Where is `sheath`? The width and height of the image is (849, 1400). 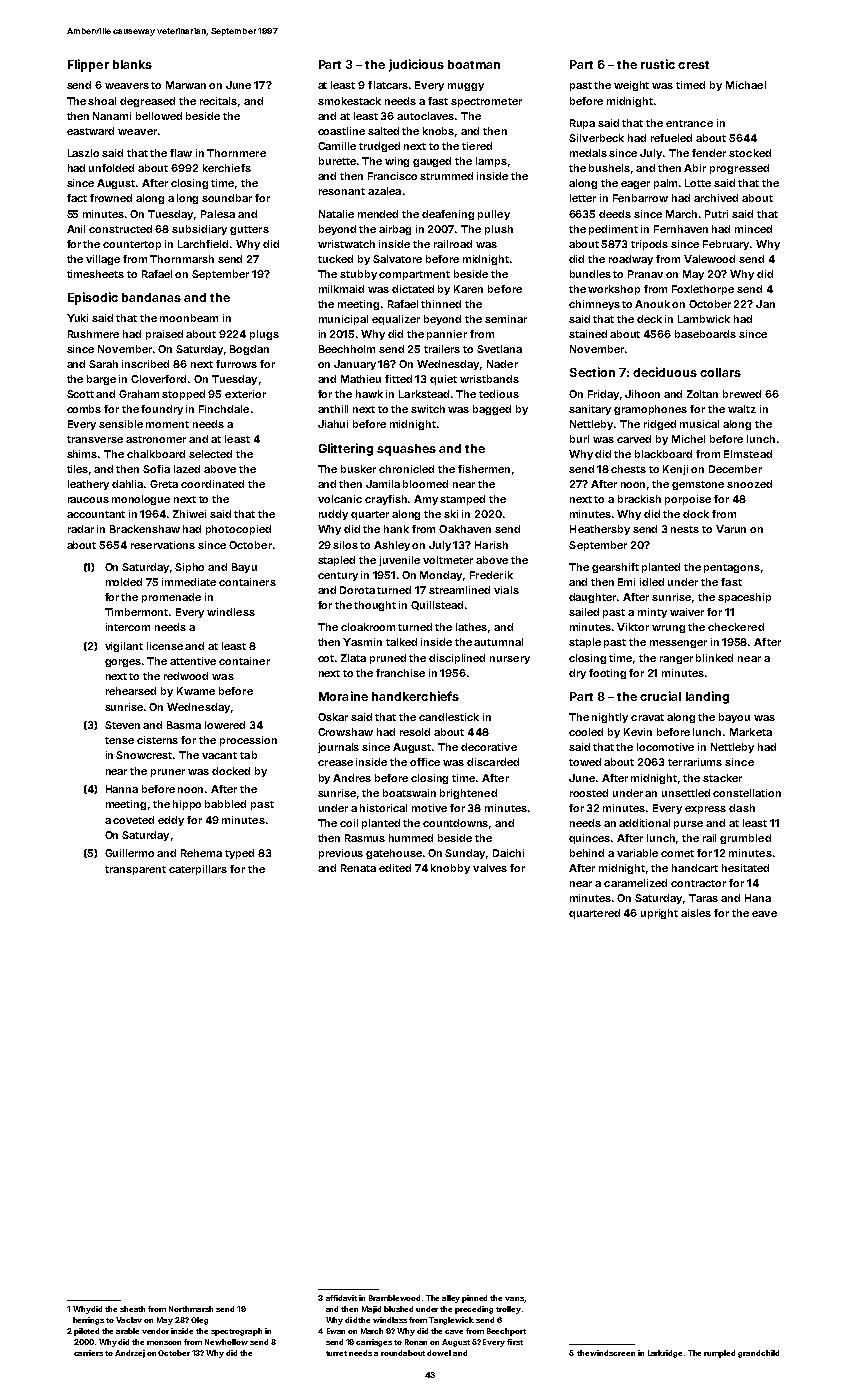 sheath is located at coordinates (132, 1309).
